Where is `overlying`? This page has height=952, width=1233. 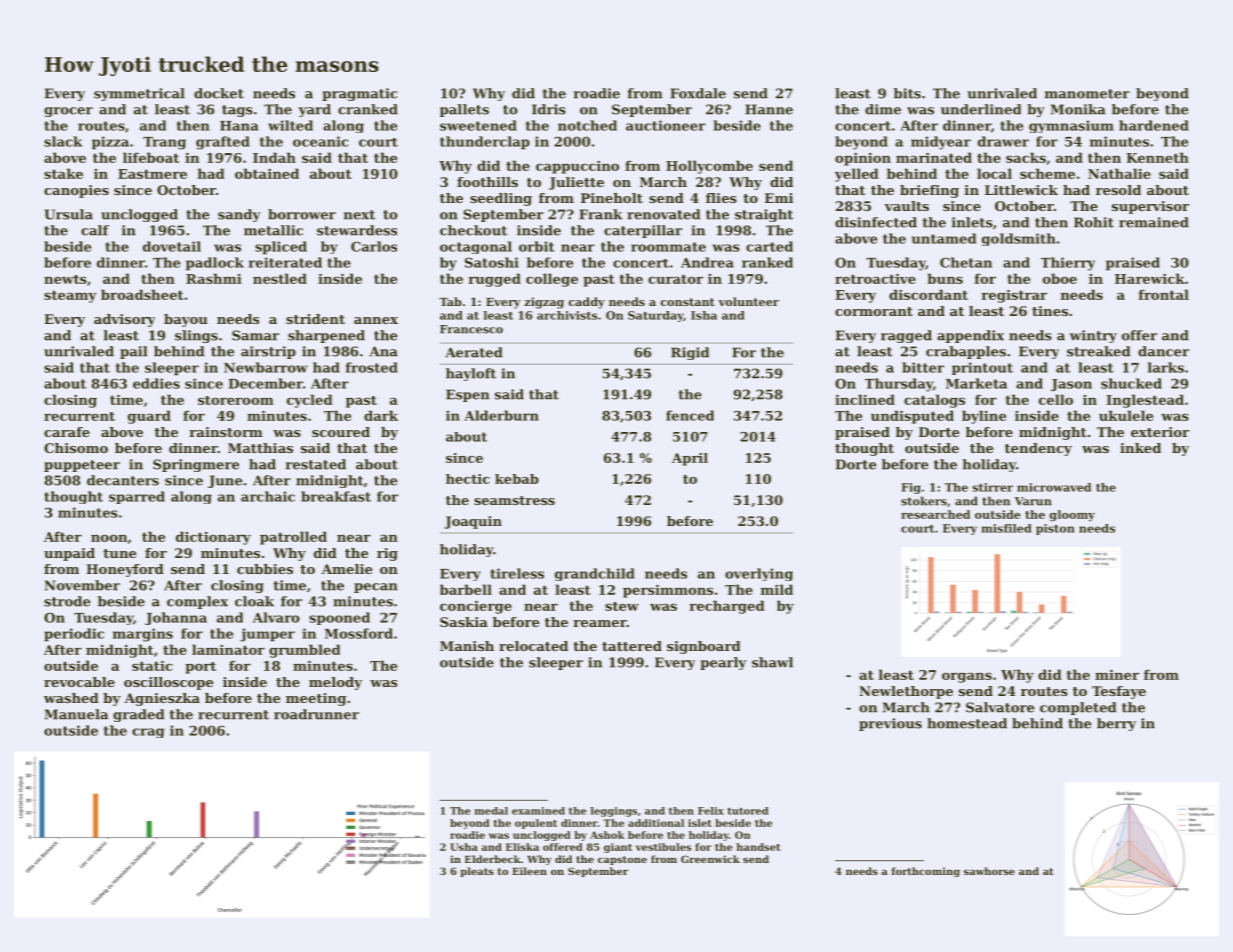
overlying is located at coordinates (759, 574).
